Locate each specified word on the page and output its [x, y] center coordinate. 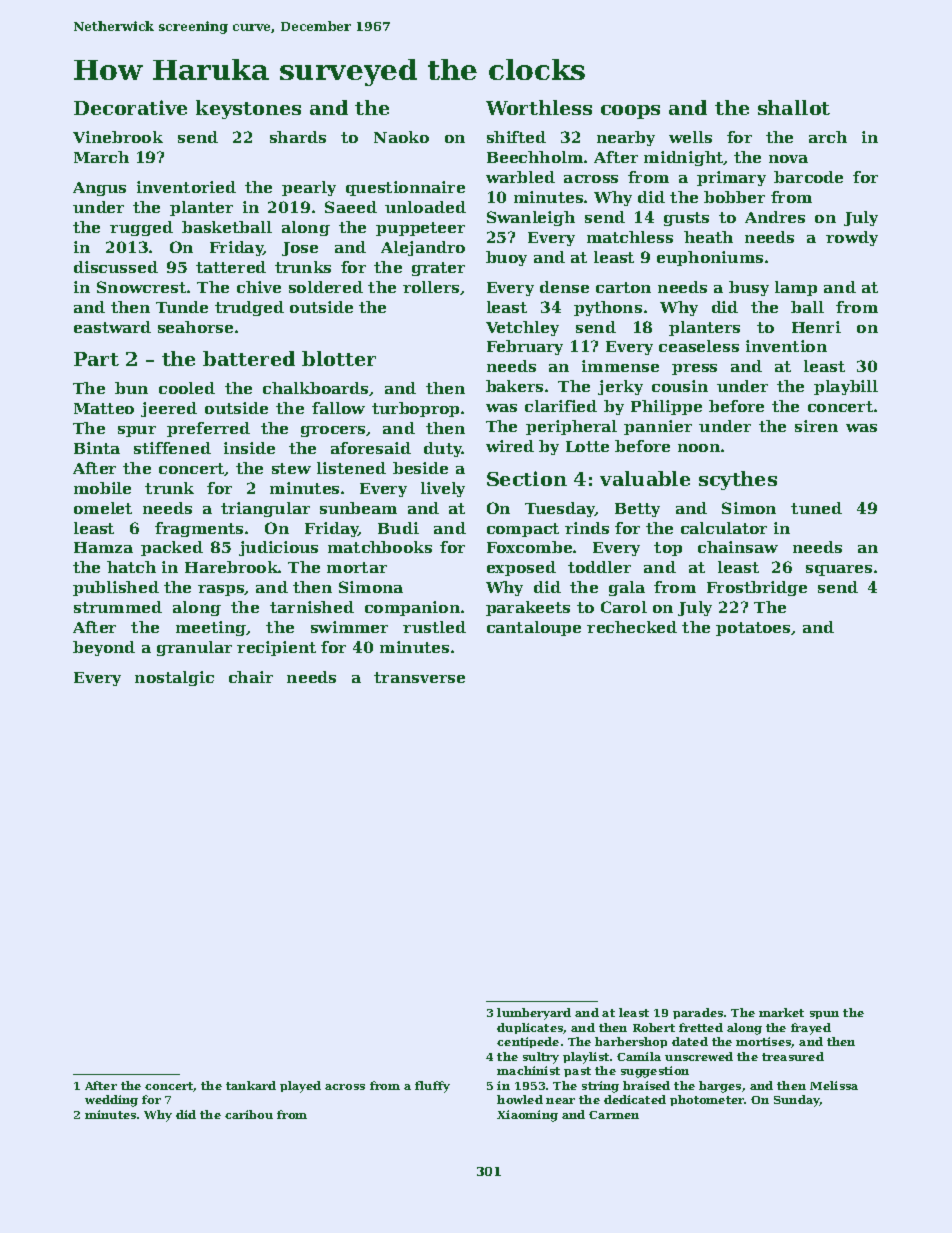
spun [824, 1015]
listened [351, 468]
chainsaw [738, 547]
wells [690, 137]
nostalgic [174, 678]
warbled [520, 177]
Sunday [797, 1101]
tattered [231, 267]
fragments [199, 529]
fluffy [432, 1087]
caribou [249, 1114]
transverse [419, 677]
